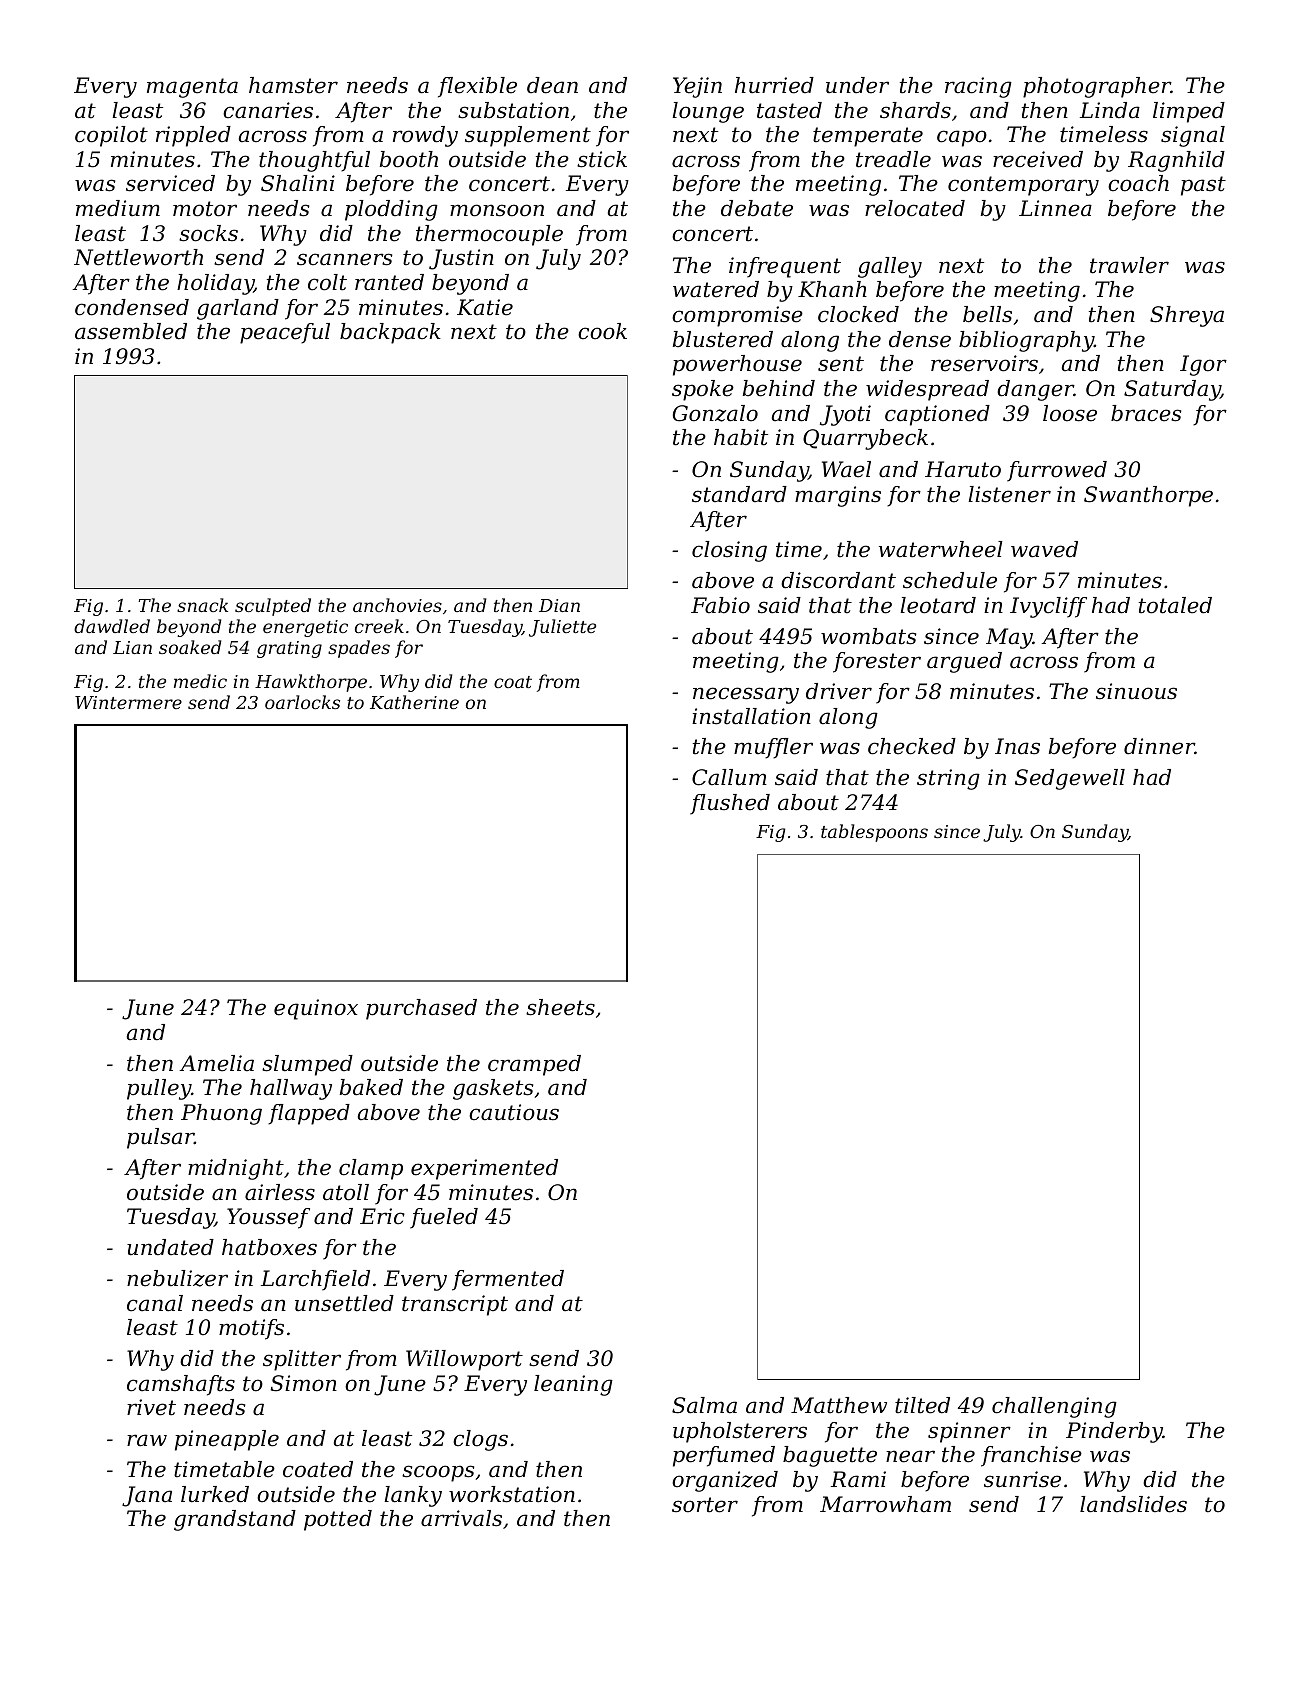 The width and height of the document is (1300, 1682). I want to click on Yejin, so click(697, 87).
